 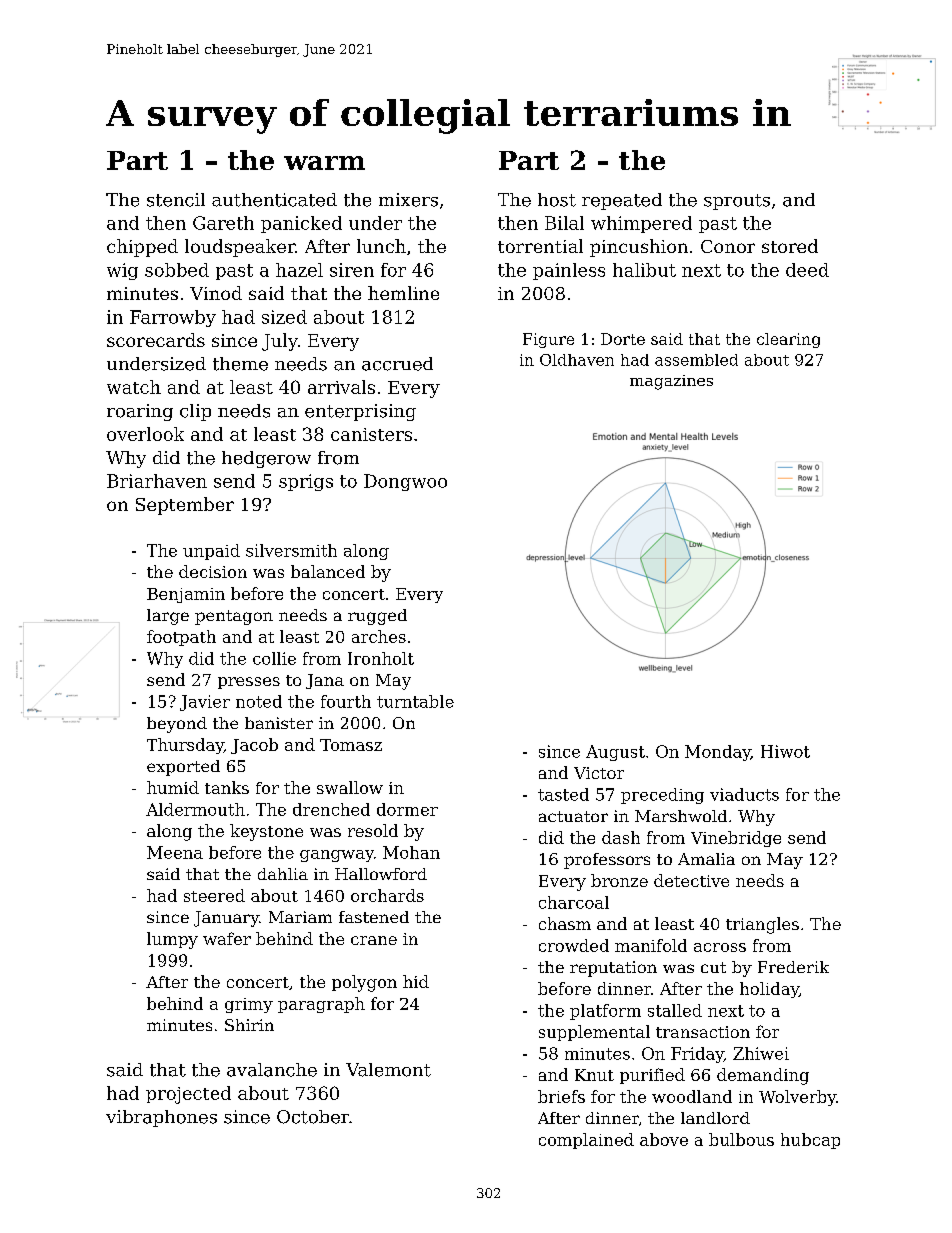 I want to click on Victor, so click(x=599, y=773).
